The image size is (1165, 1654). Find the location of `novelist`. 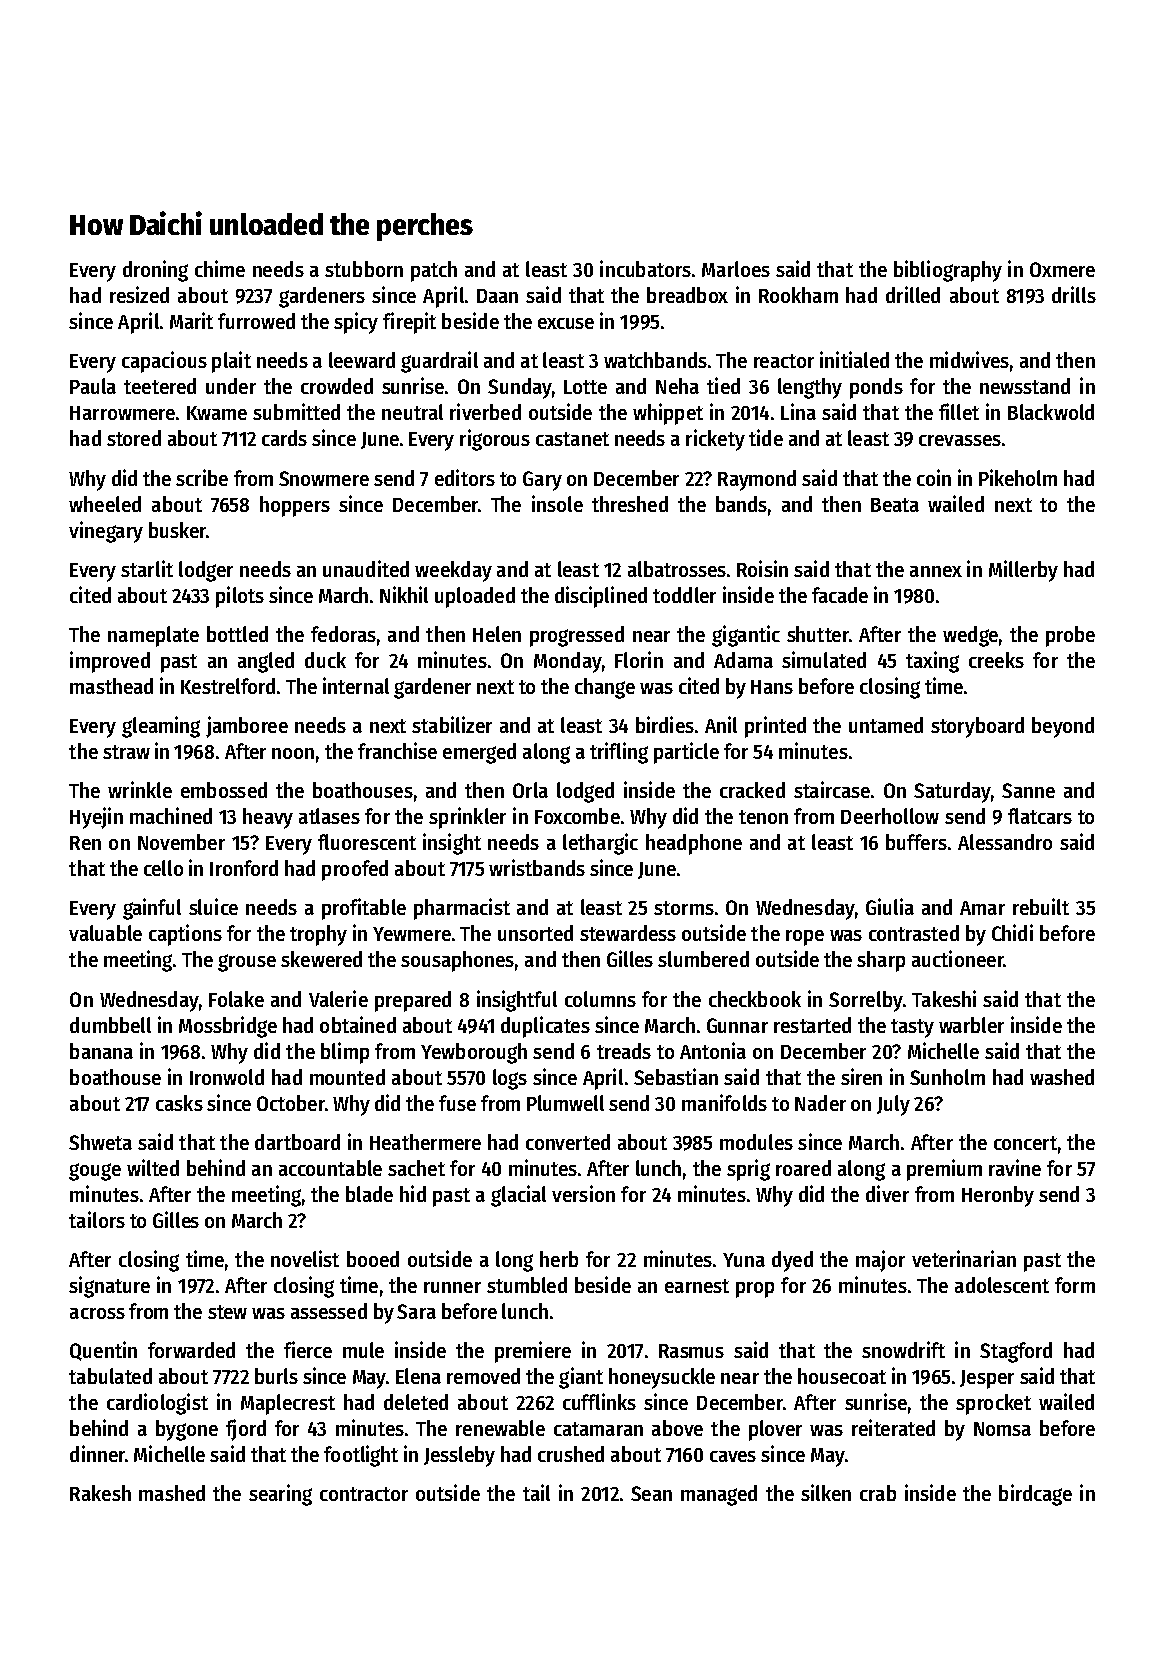

novelist is located at coordinates (305, 1258).
